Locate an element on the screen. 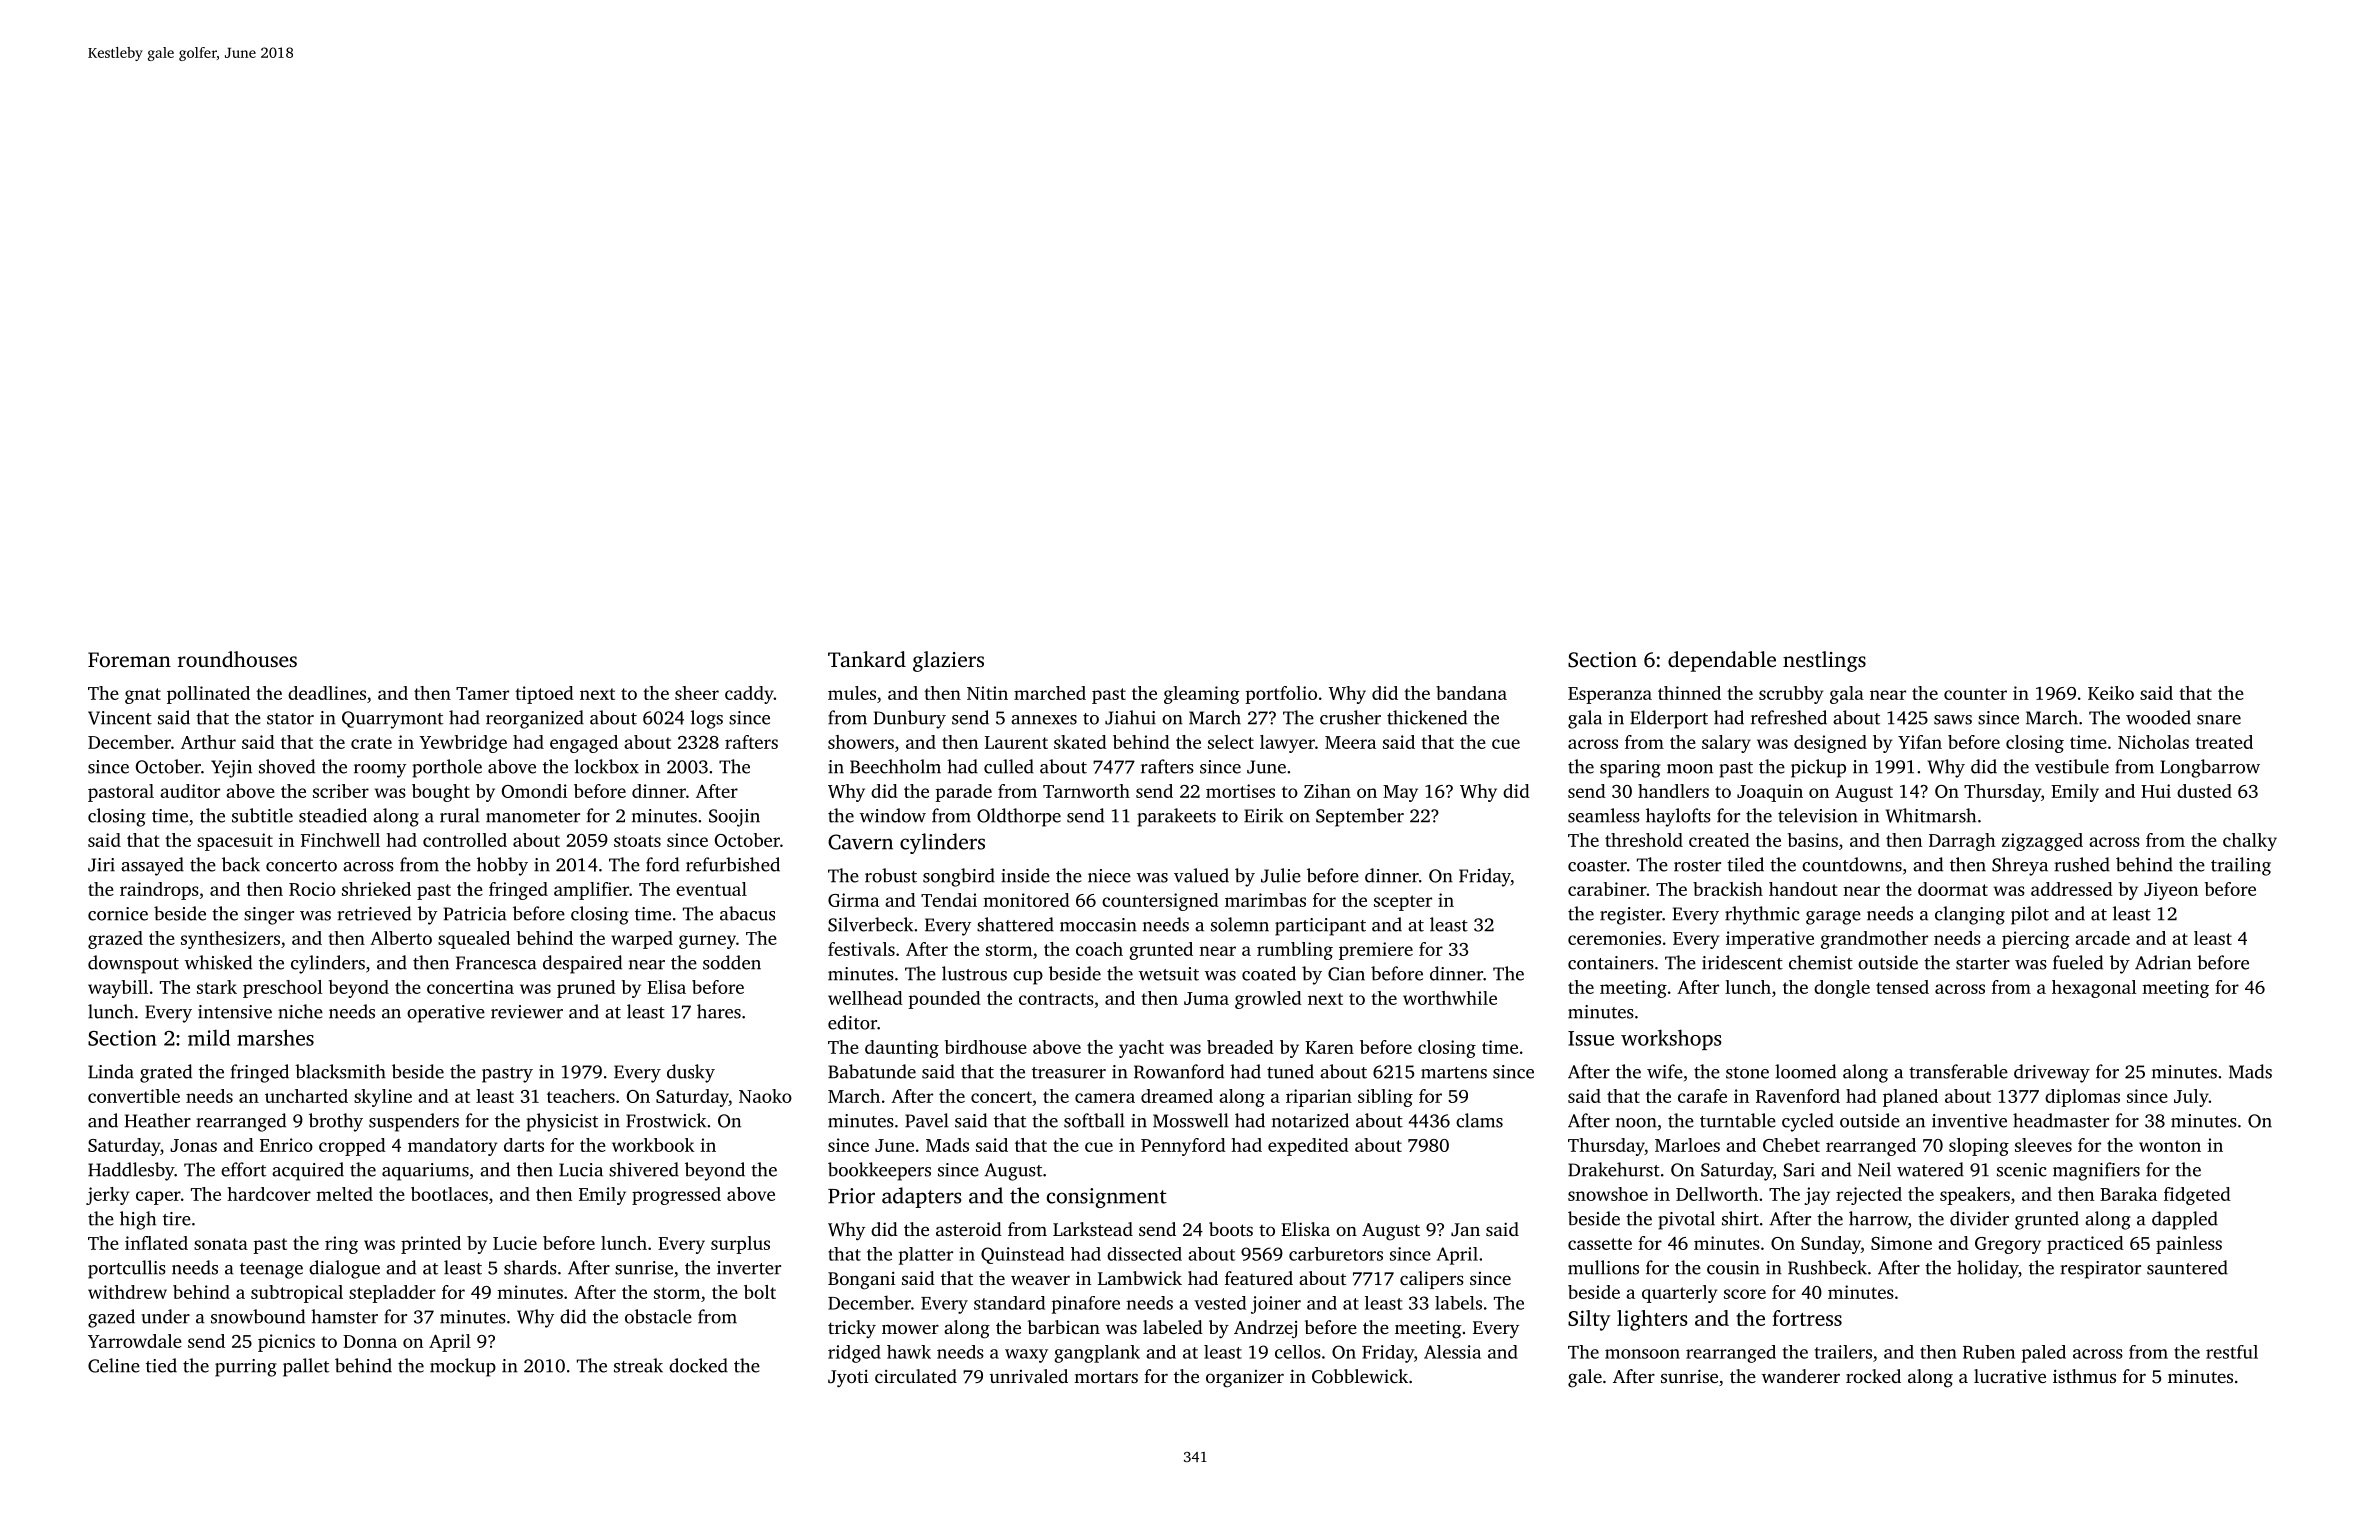 The height and width of the screenshot is (1531, 2366). dependable is located at coordinates (1722, 661).
